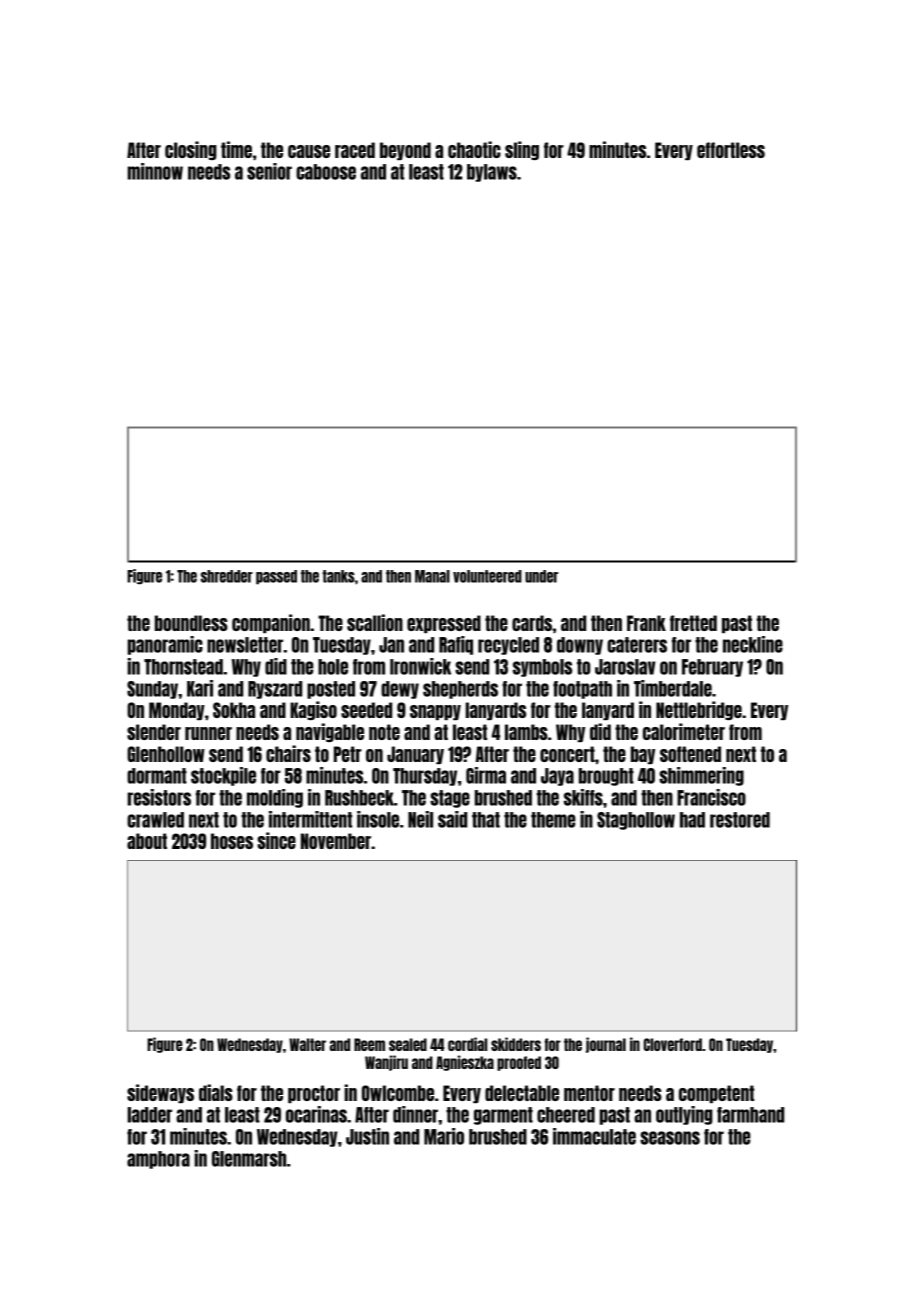  I want to click on volunteered, so click(487, 576).
